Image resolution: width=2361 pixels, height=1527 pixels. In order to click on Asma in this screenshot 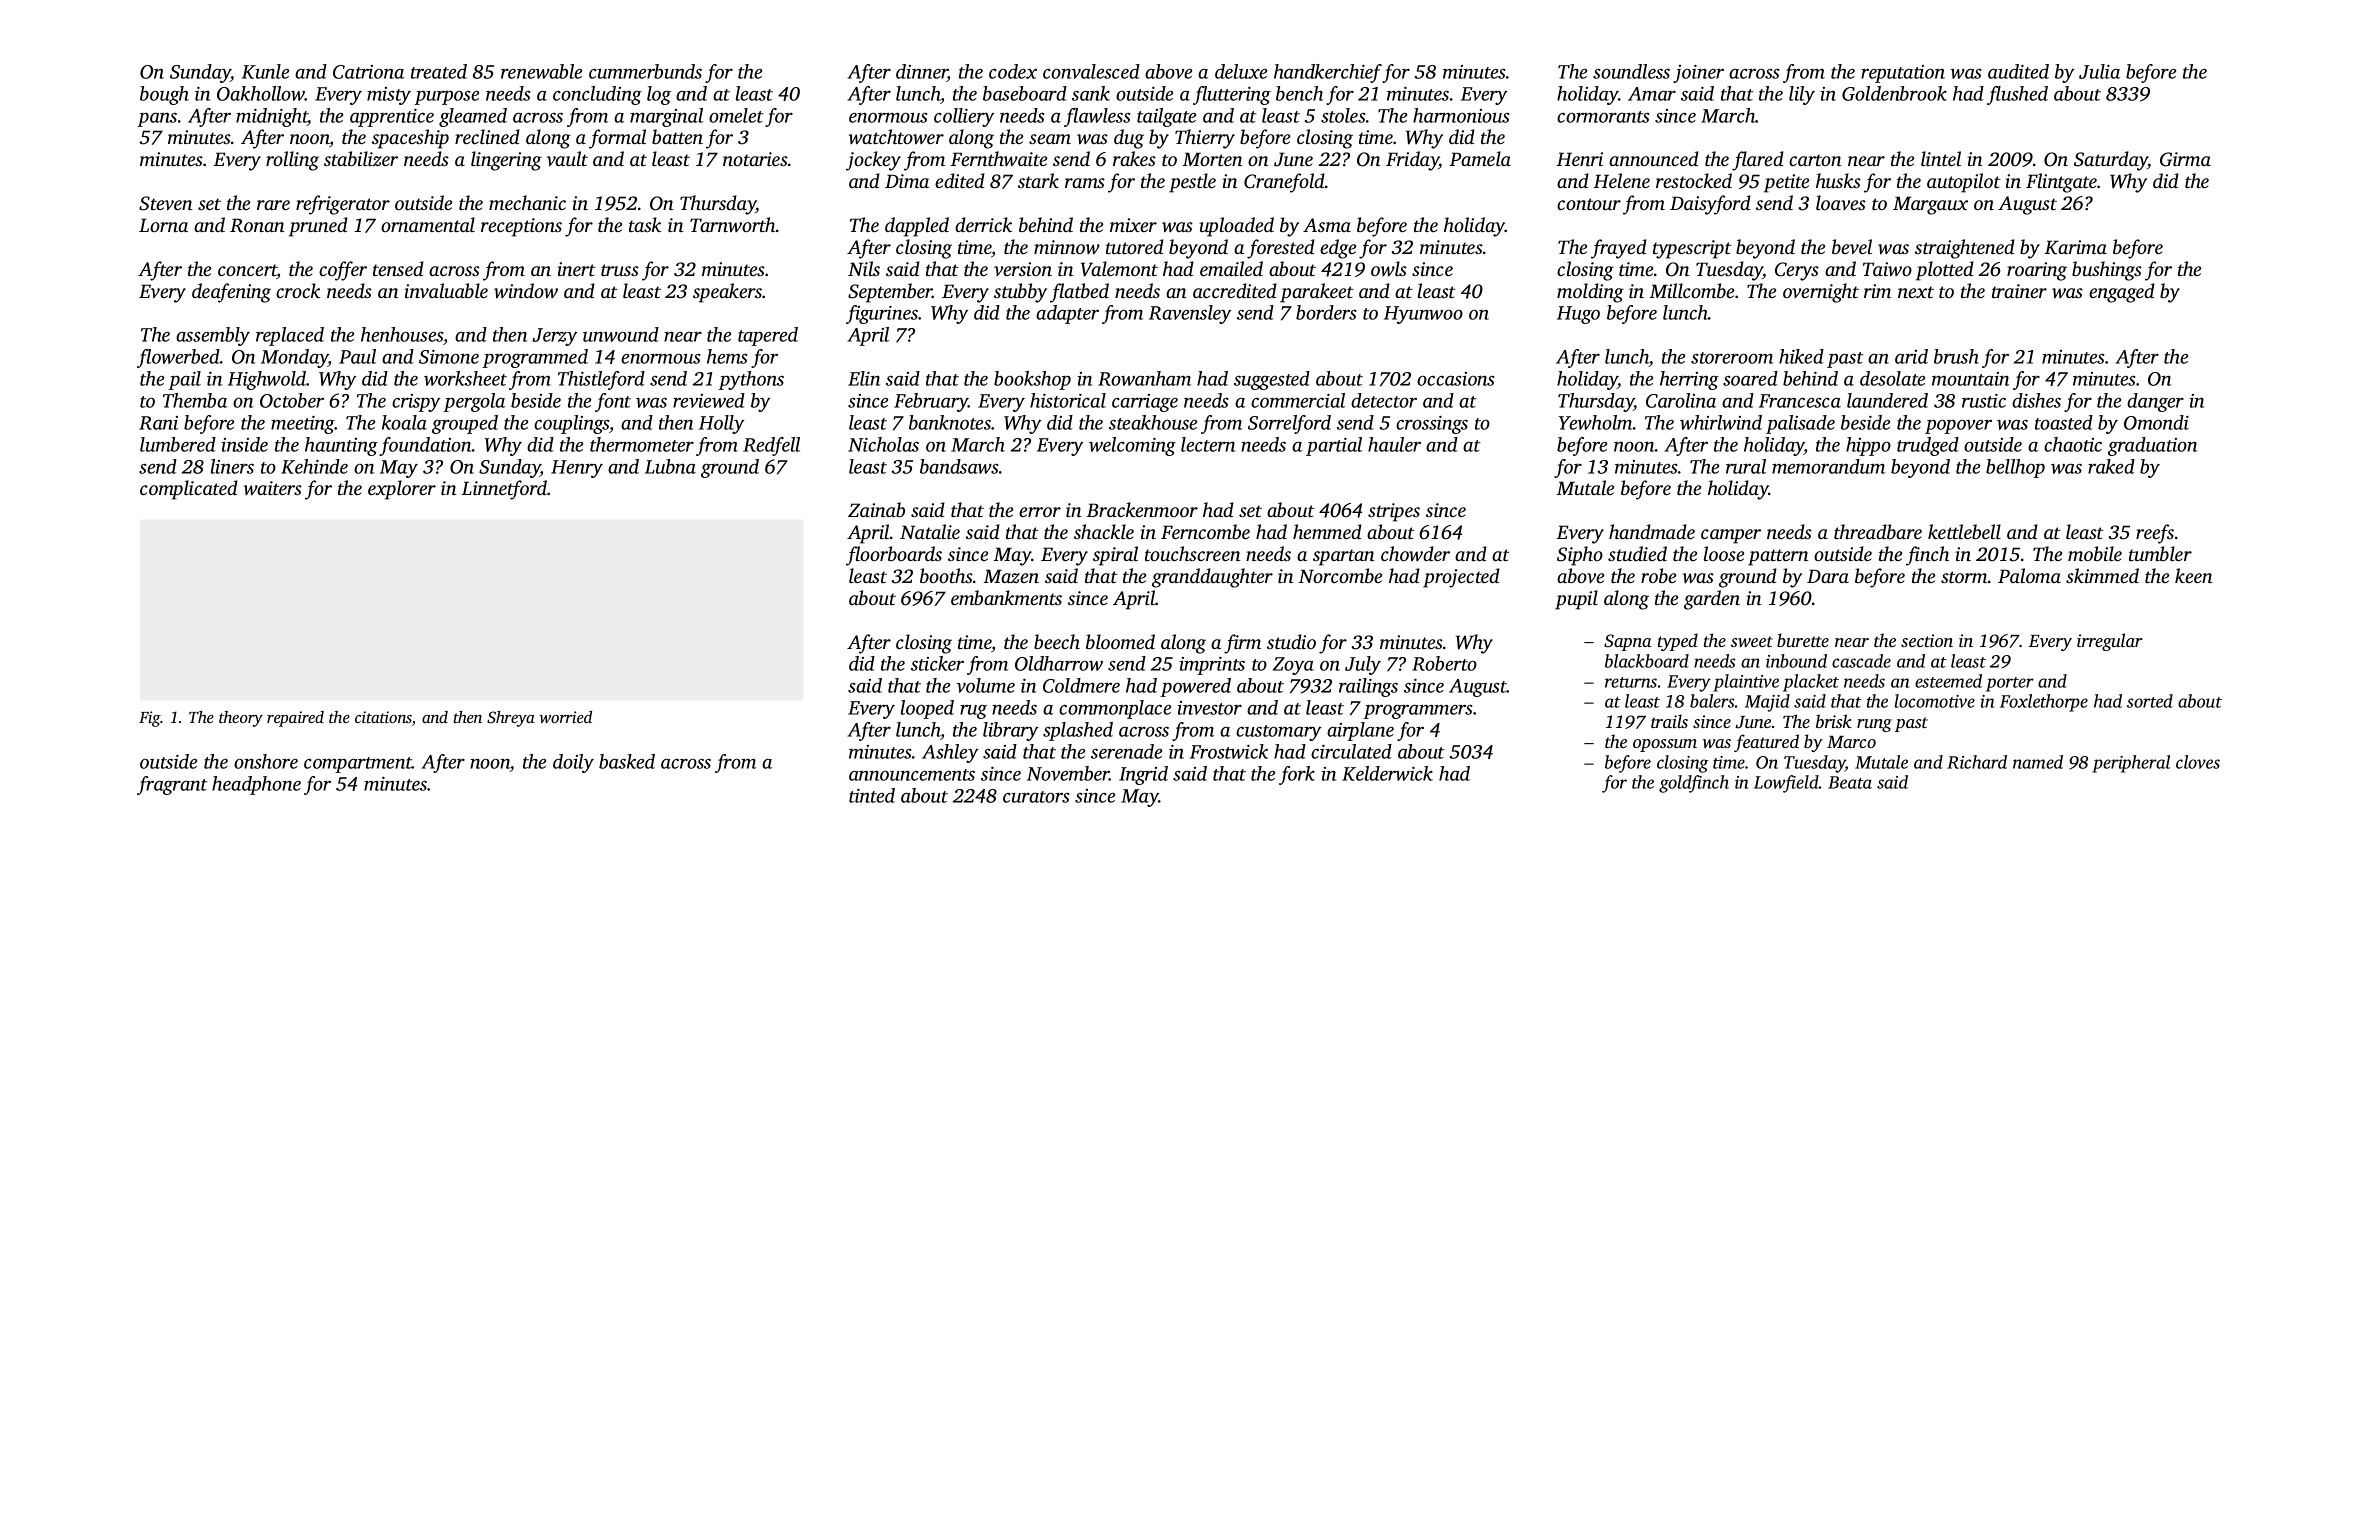, I will do `click(1327, 225)`.
